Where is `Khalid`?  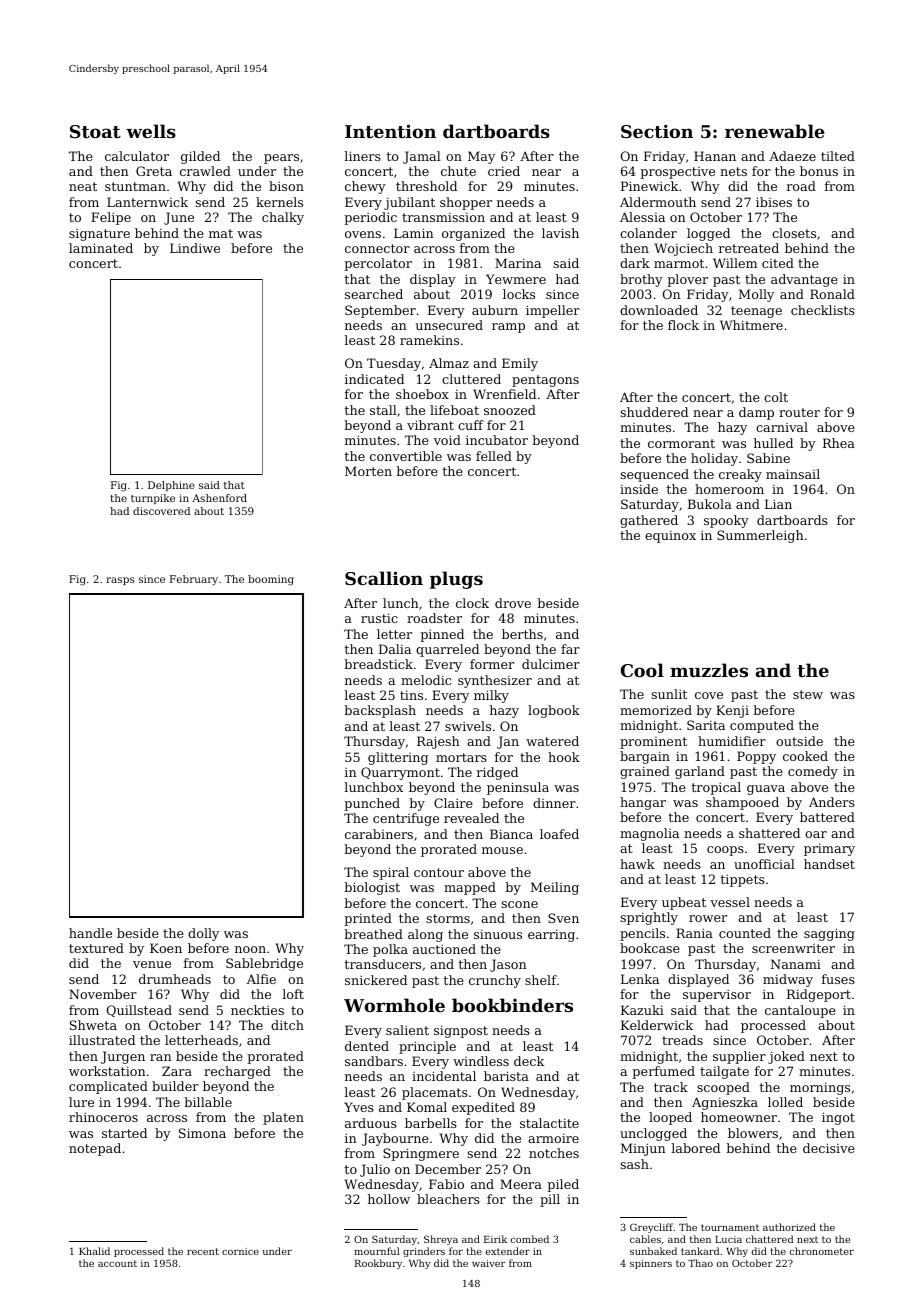
Khalid is located at coordinates (94, 1251).
